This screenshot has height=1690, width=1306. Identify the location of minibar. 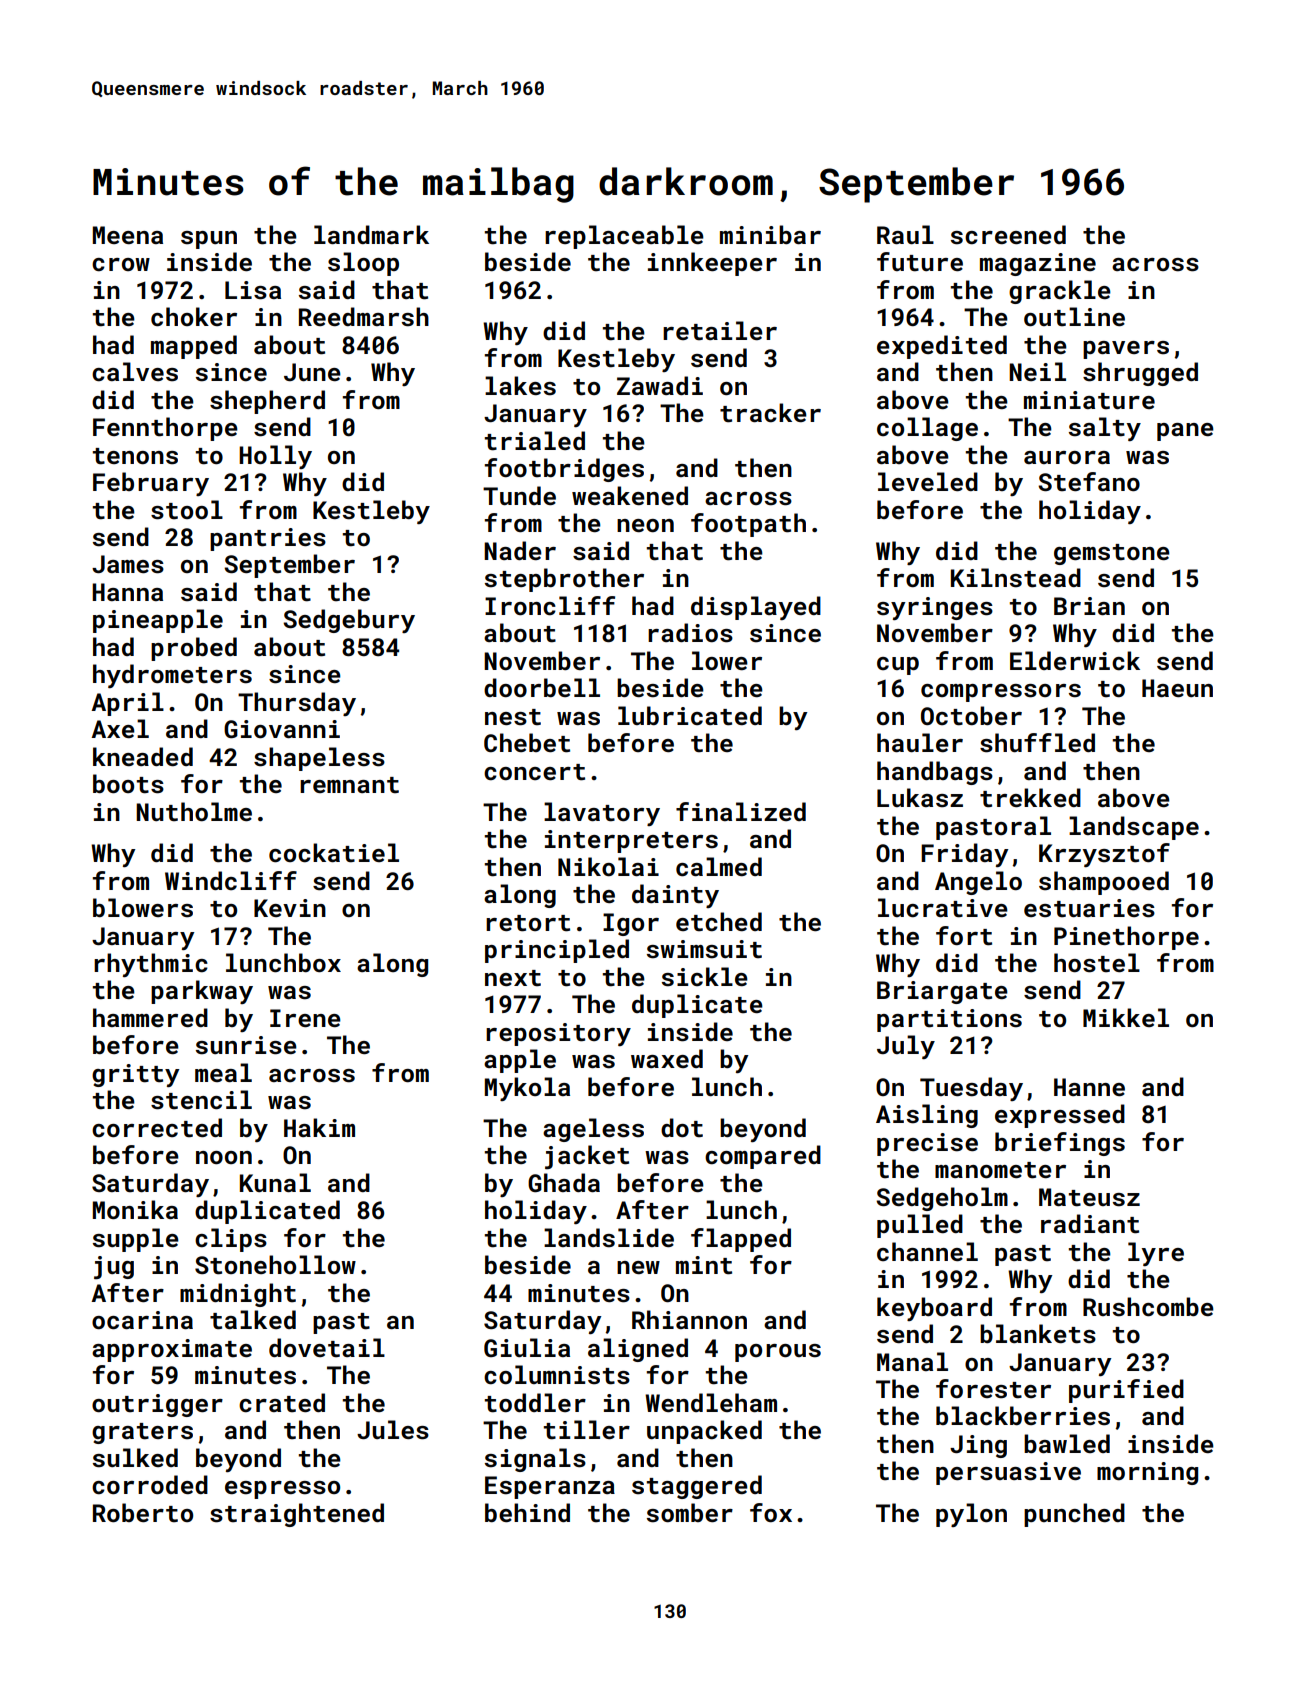
(770, 234).
